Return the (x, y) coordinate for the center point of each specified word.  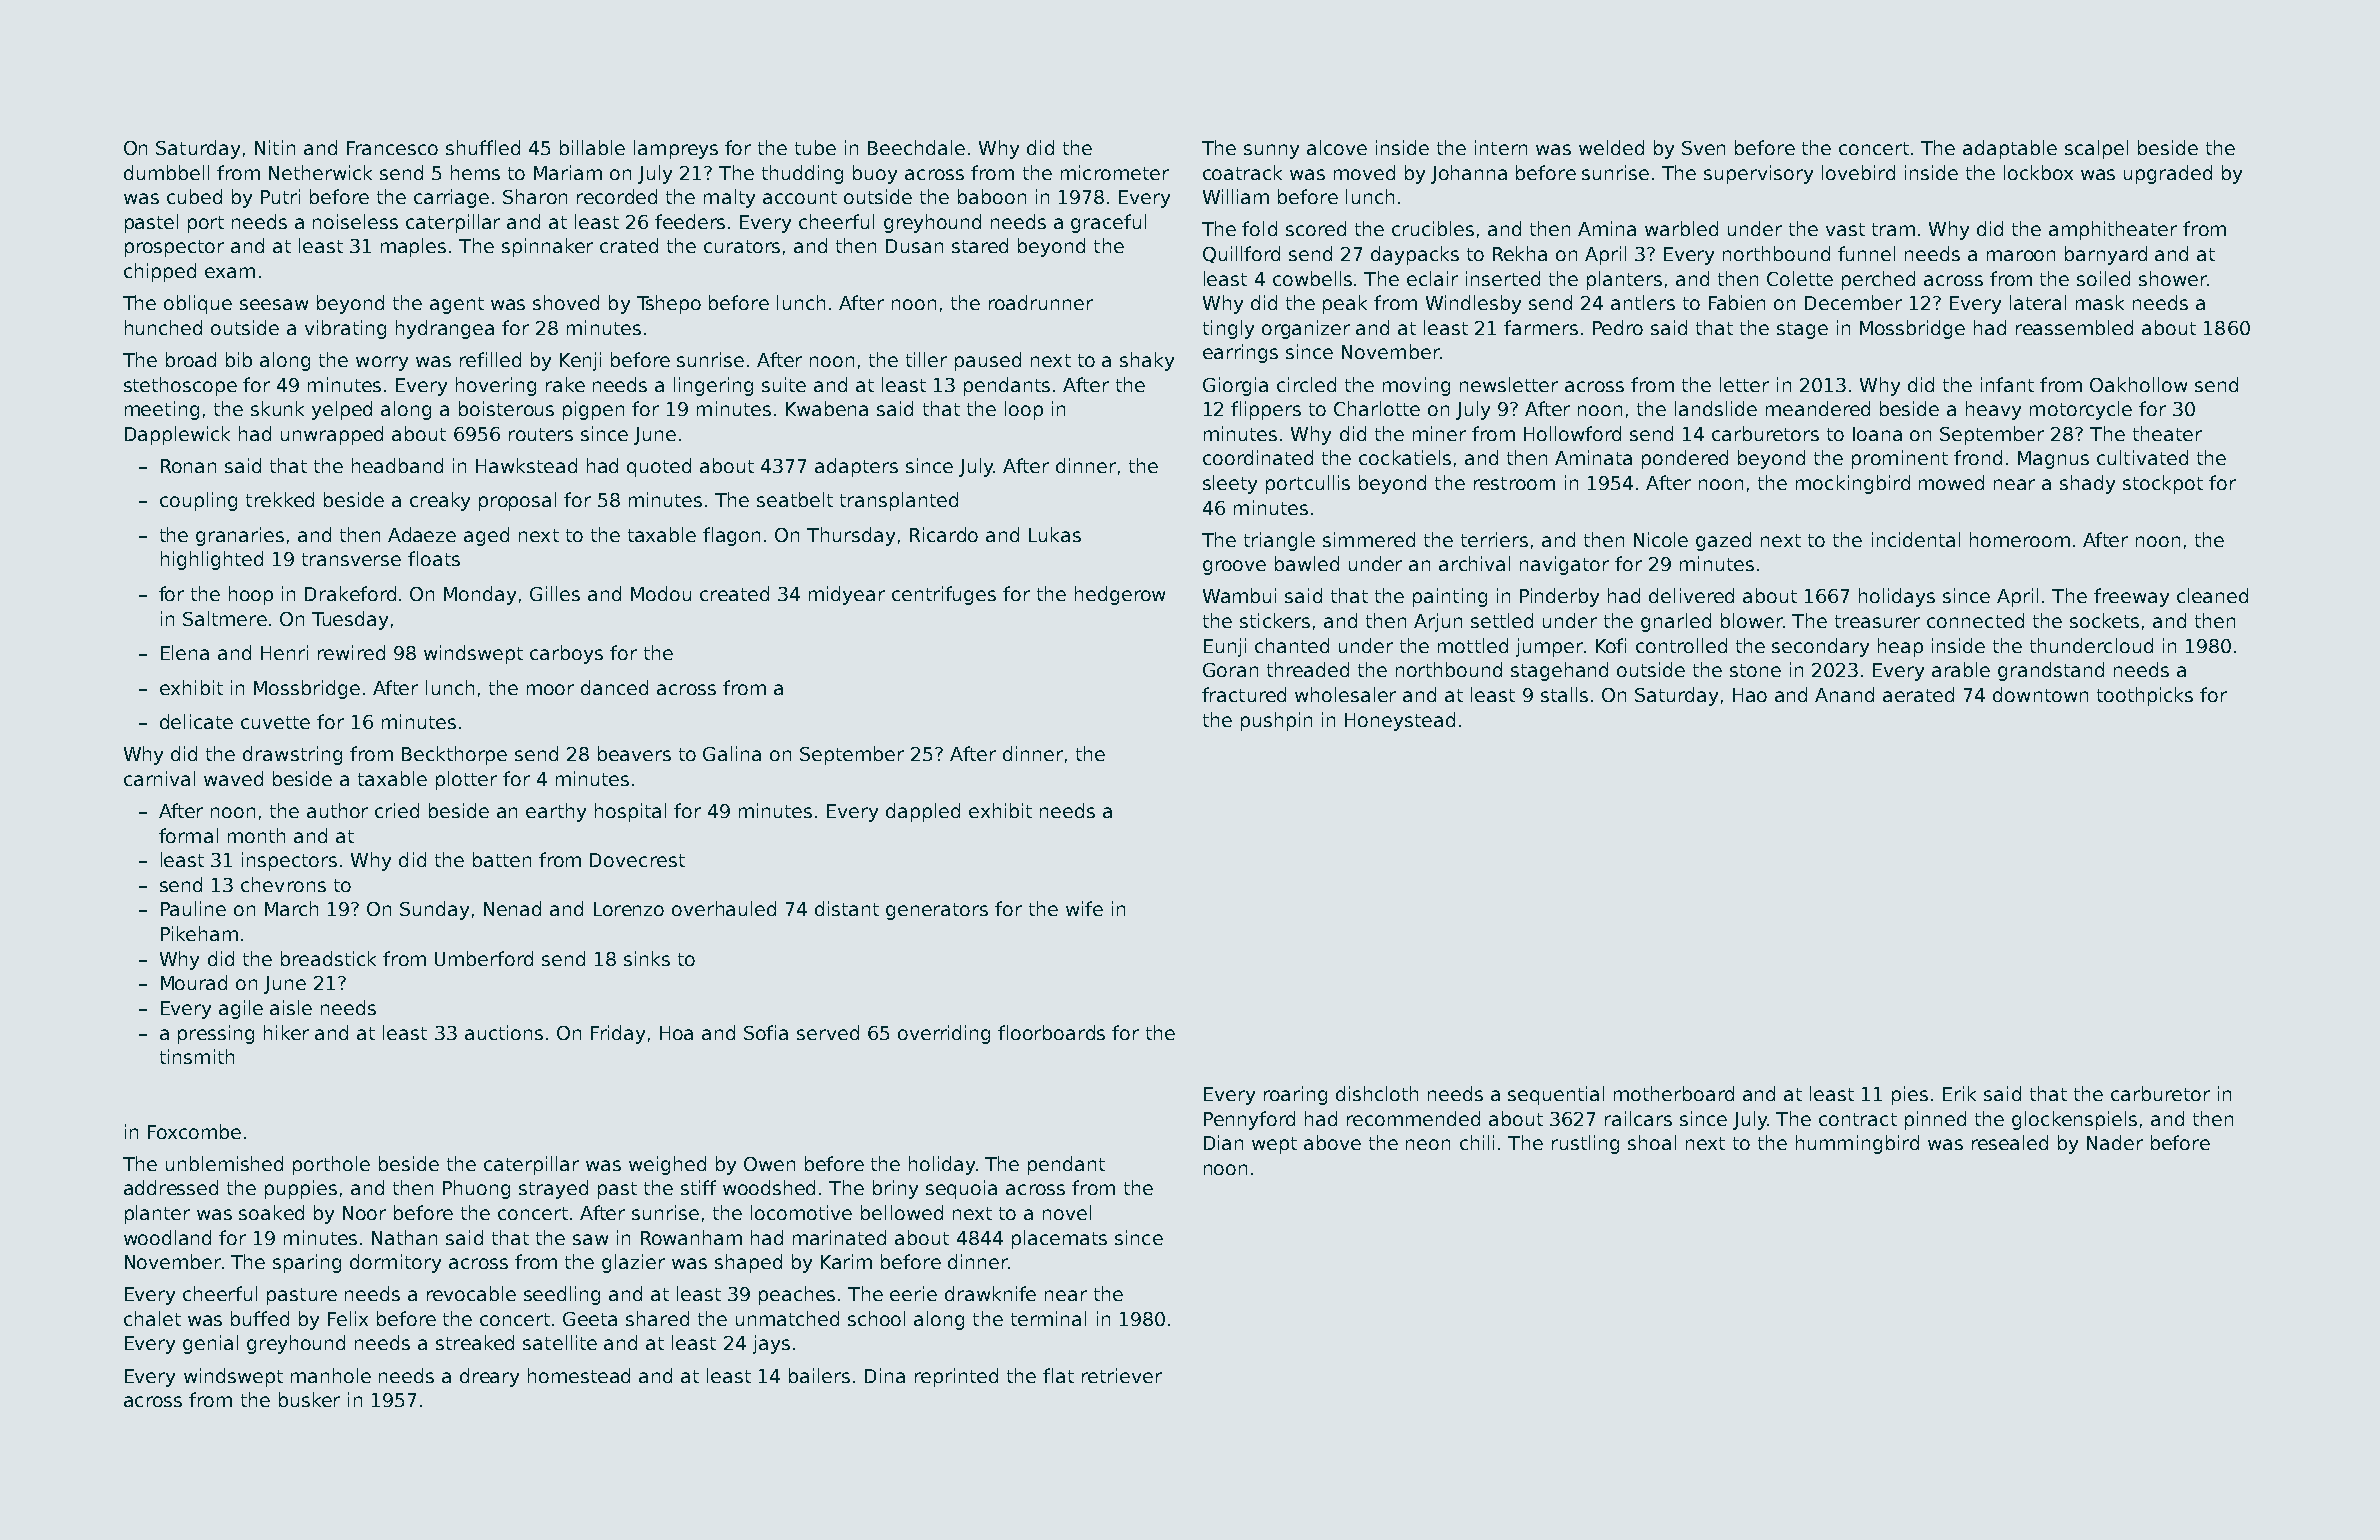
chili (1477, 1142)
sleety (1230, 484)
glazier (633, 1263)
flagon (731, 536)
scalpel (2096, 149)
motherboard (1674, 1093)
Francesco (392, 148)
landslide (1716, 408)
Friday (618, 1034)
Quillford (1241, 254)
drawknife (990, 1293)
